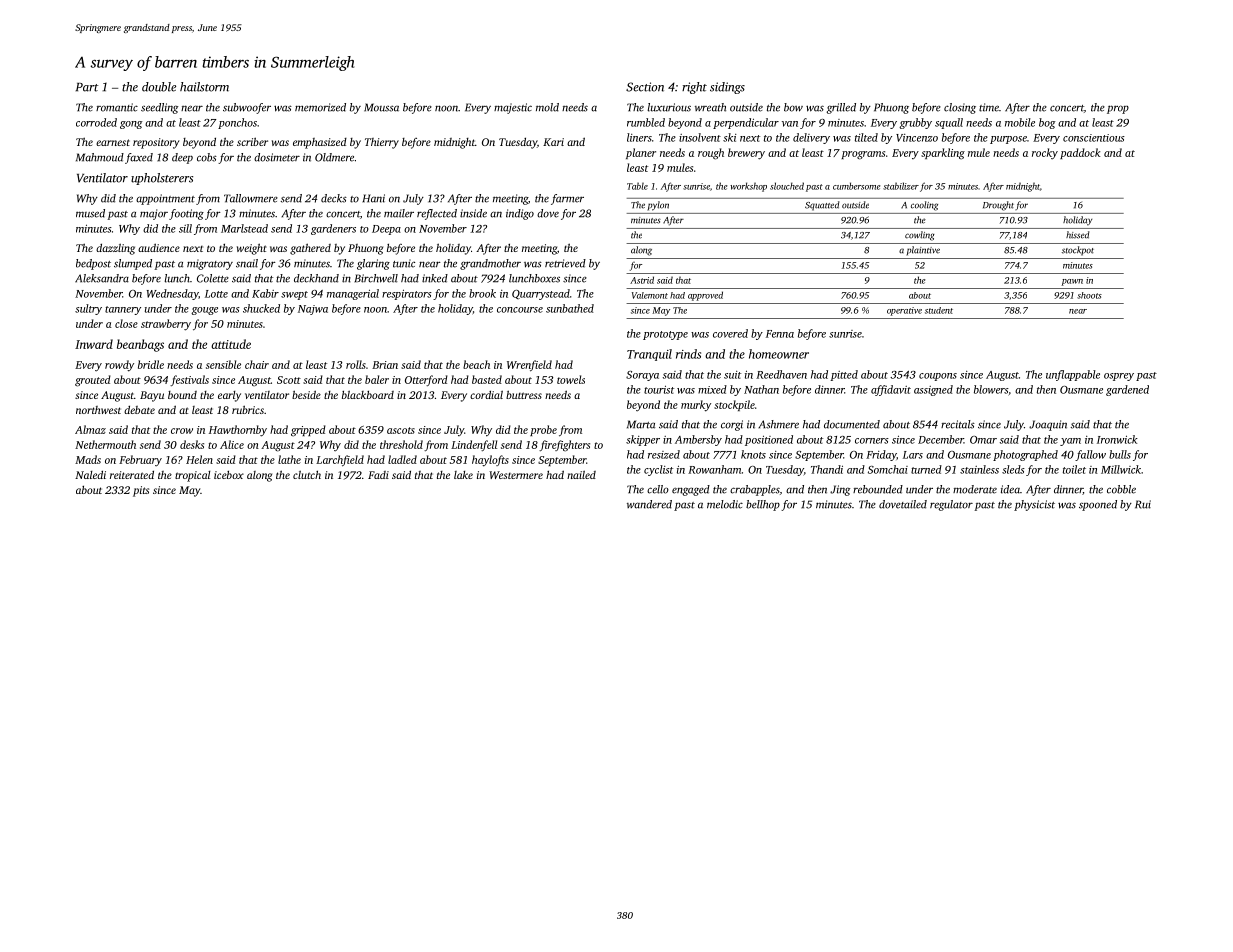 This image has width=1233, height=952. What do you see at coordinates (289, 459) in the image?
I see `lathe` at bounding box center [289, 459].
